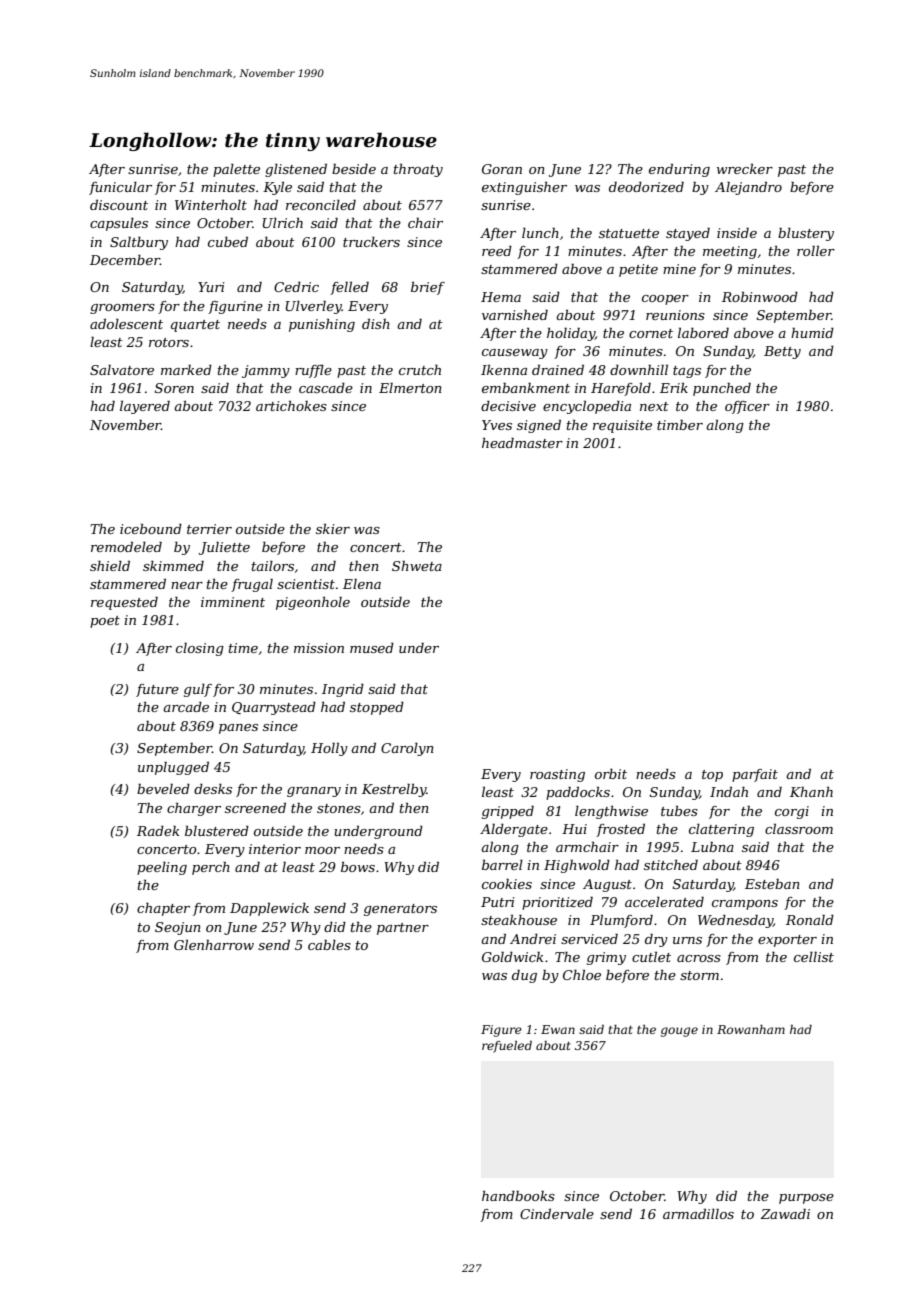 This image has width=924, height=1314. I want to click on stitched, so click(671, 865).
